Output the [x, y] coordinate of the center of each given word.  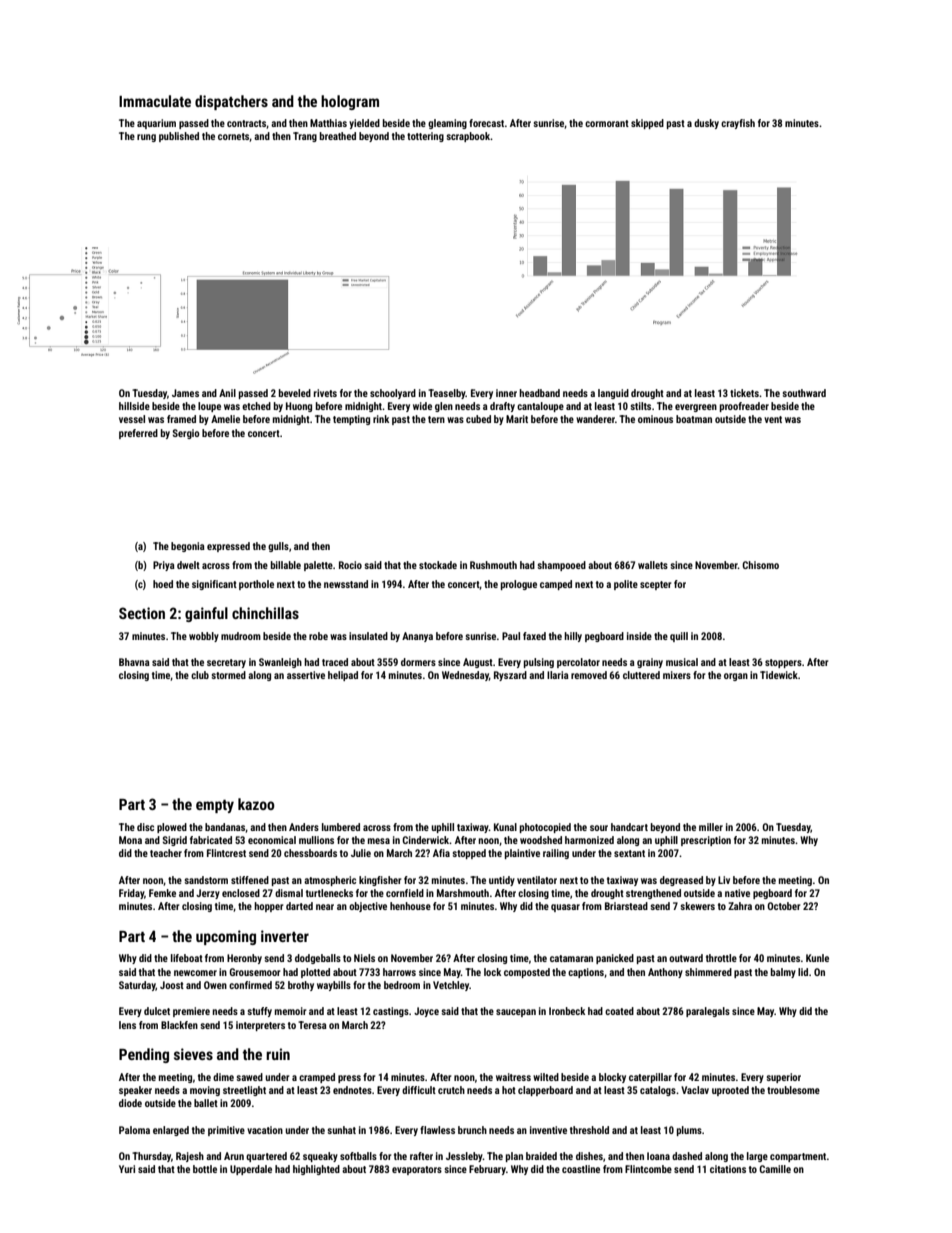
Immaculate [155, 101]
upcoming [226, 937]
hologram [350, 102]
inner [506, 393]
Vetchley [451, 986]
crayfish [738, 124]
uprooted [730, 1091]
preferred [138, 434]
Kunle [817, 958]
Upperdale [251, 1170]
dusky [706, 124]
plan [514, 1157]
